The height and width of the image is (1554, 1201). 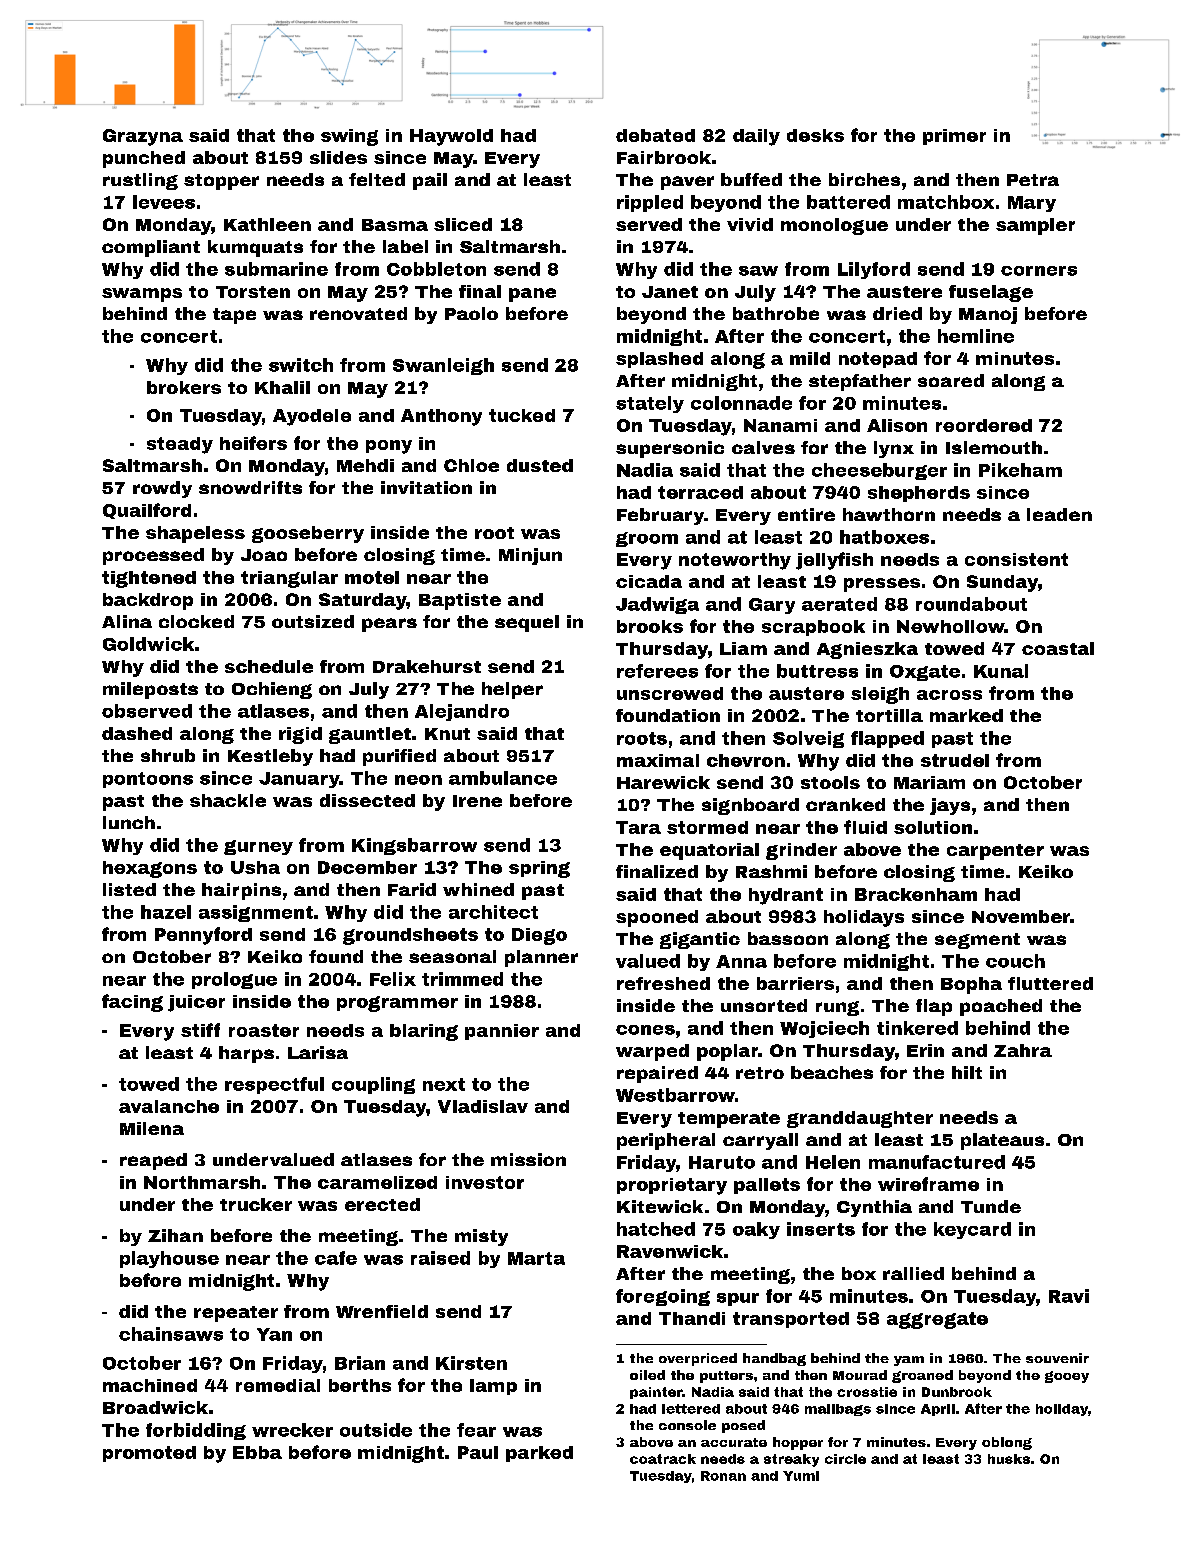 What do you see at coordinates (815, 135) in the image?
I see `desks` at bounding box center [815, 135].
